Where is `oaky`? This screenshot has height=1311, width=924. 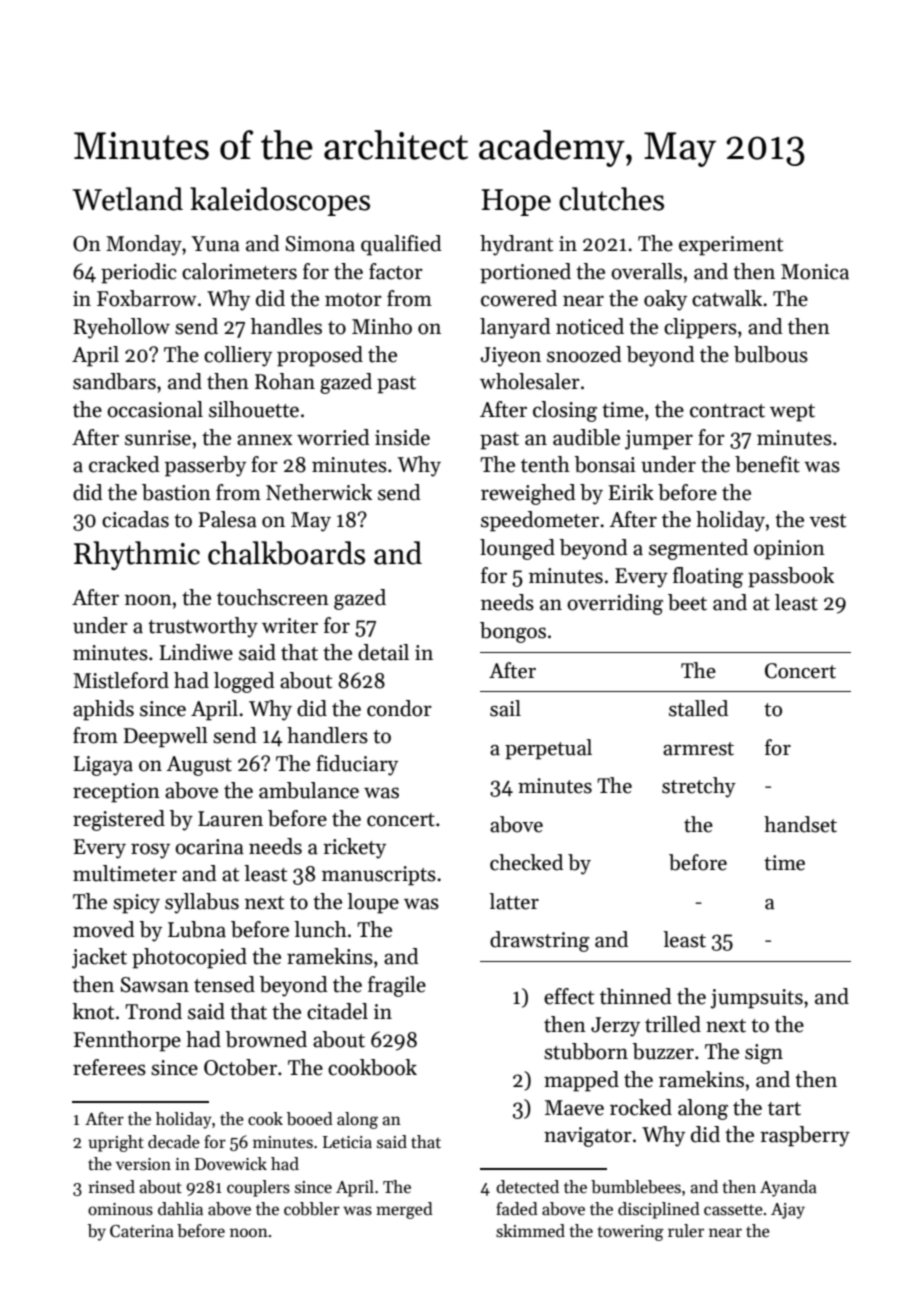
oaky is located at coordinates (665, 300).
